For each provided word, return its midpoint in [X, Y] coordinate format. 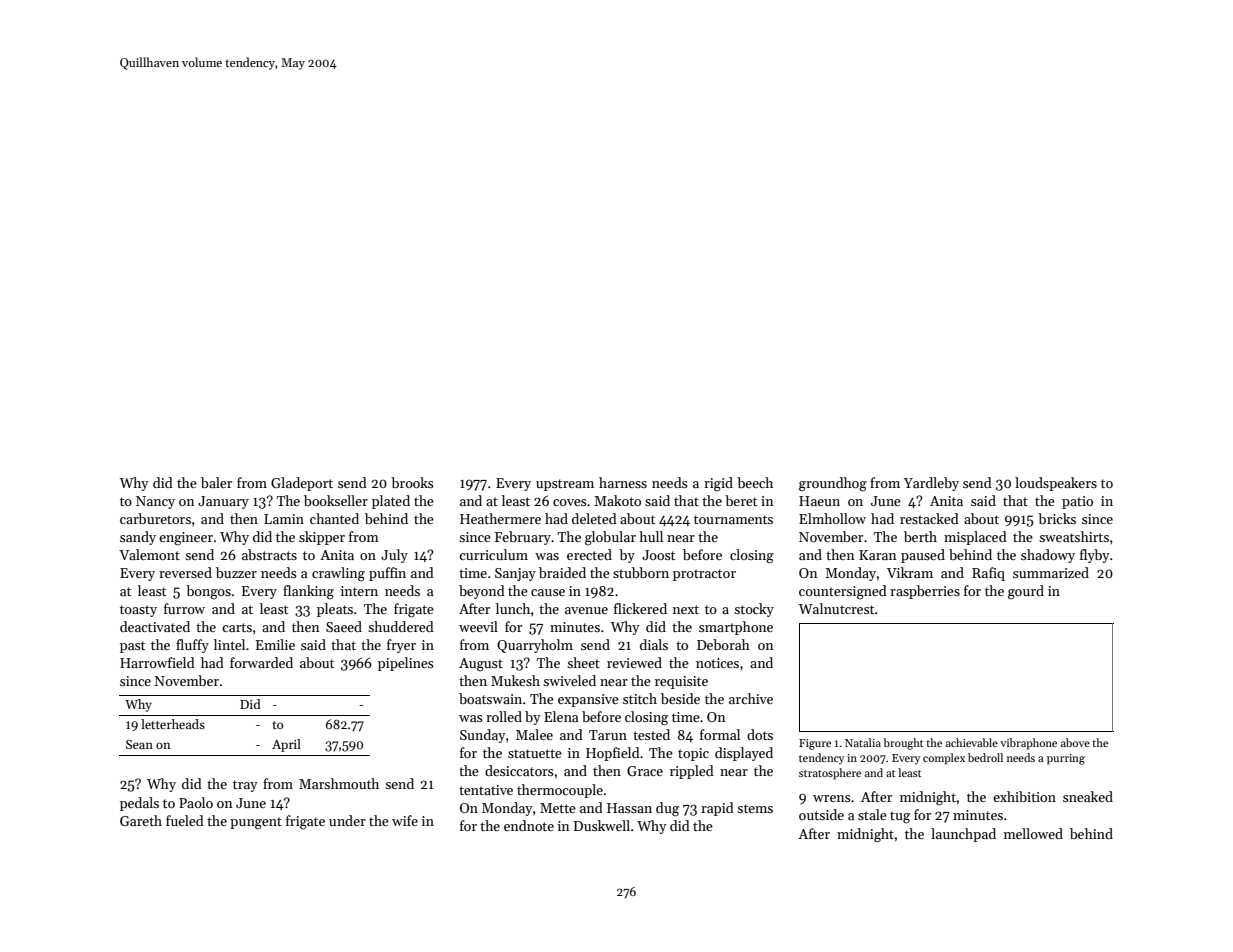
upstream [565, 485]
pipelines [406, 664]
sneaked [1088, 796]
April [286, 745]
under [347, 820]
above [1075, 742]
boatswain [490, 698]
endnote [529, 825]
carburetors [155, 518]
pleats [335, 610]
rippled [692, 772]
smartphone [736, 628]
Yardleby [931, 484]
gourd [1026, 592]
